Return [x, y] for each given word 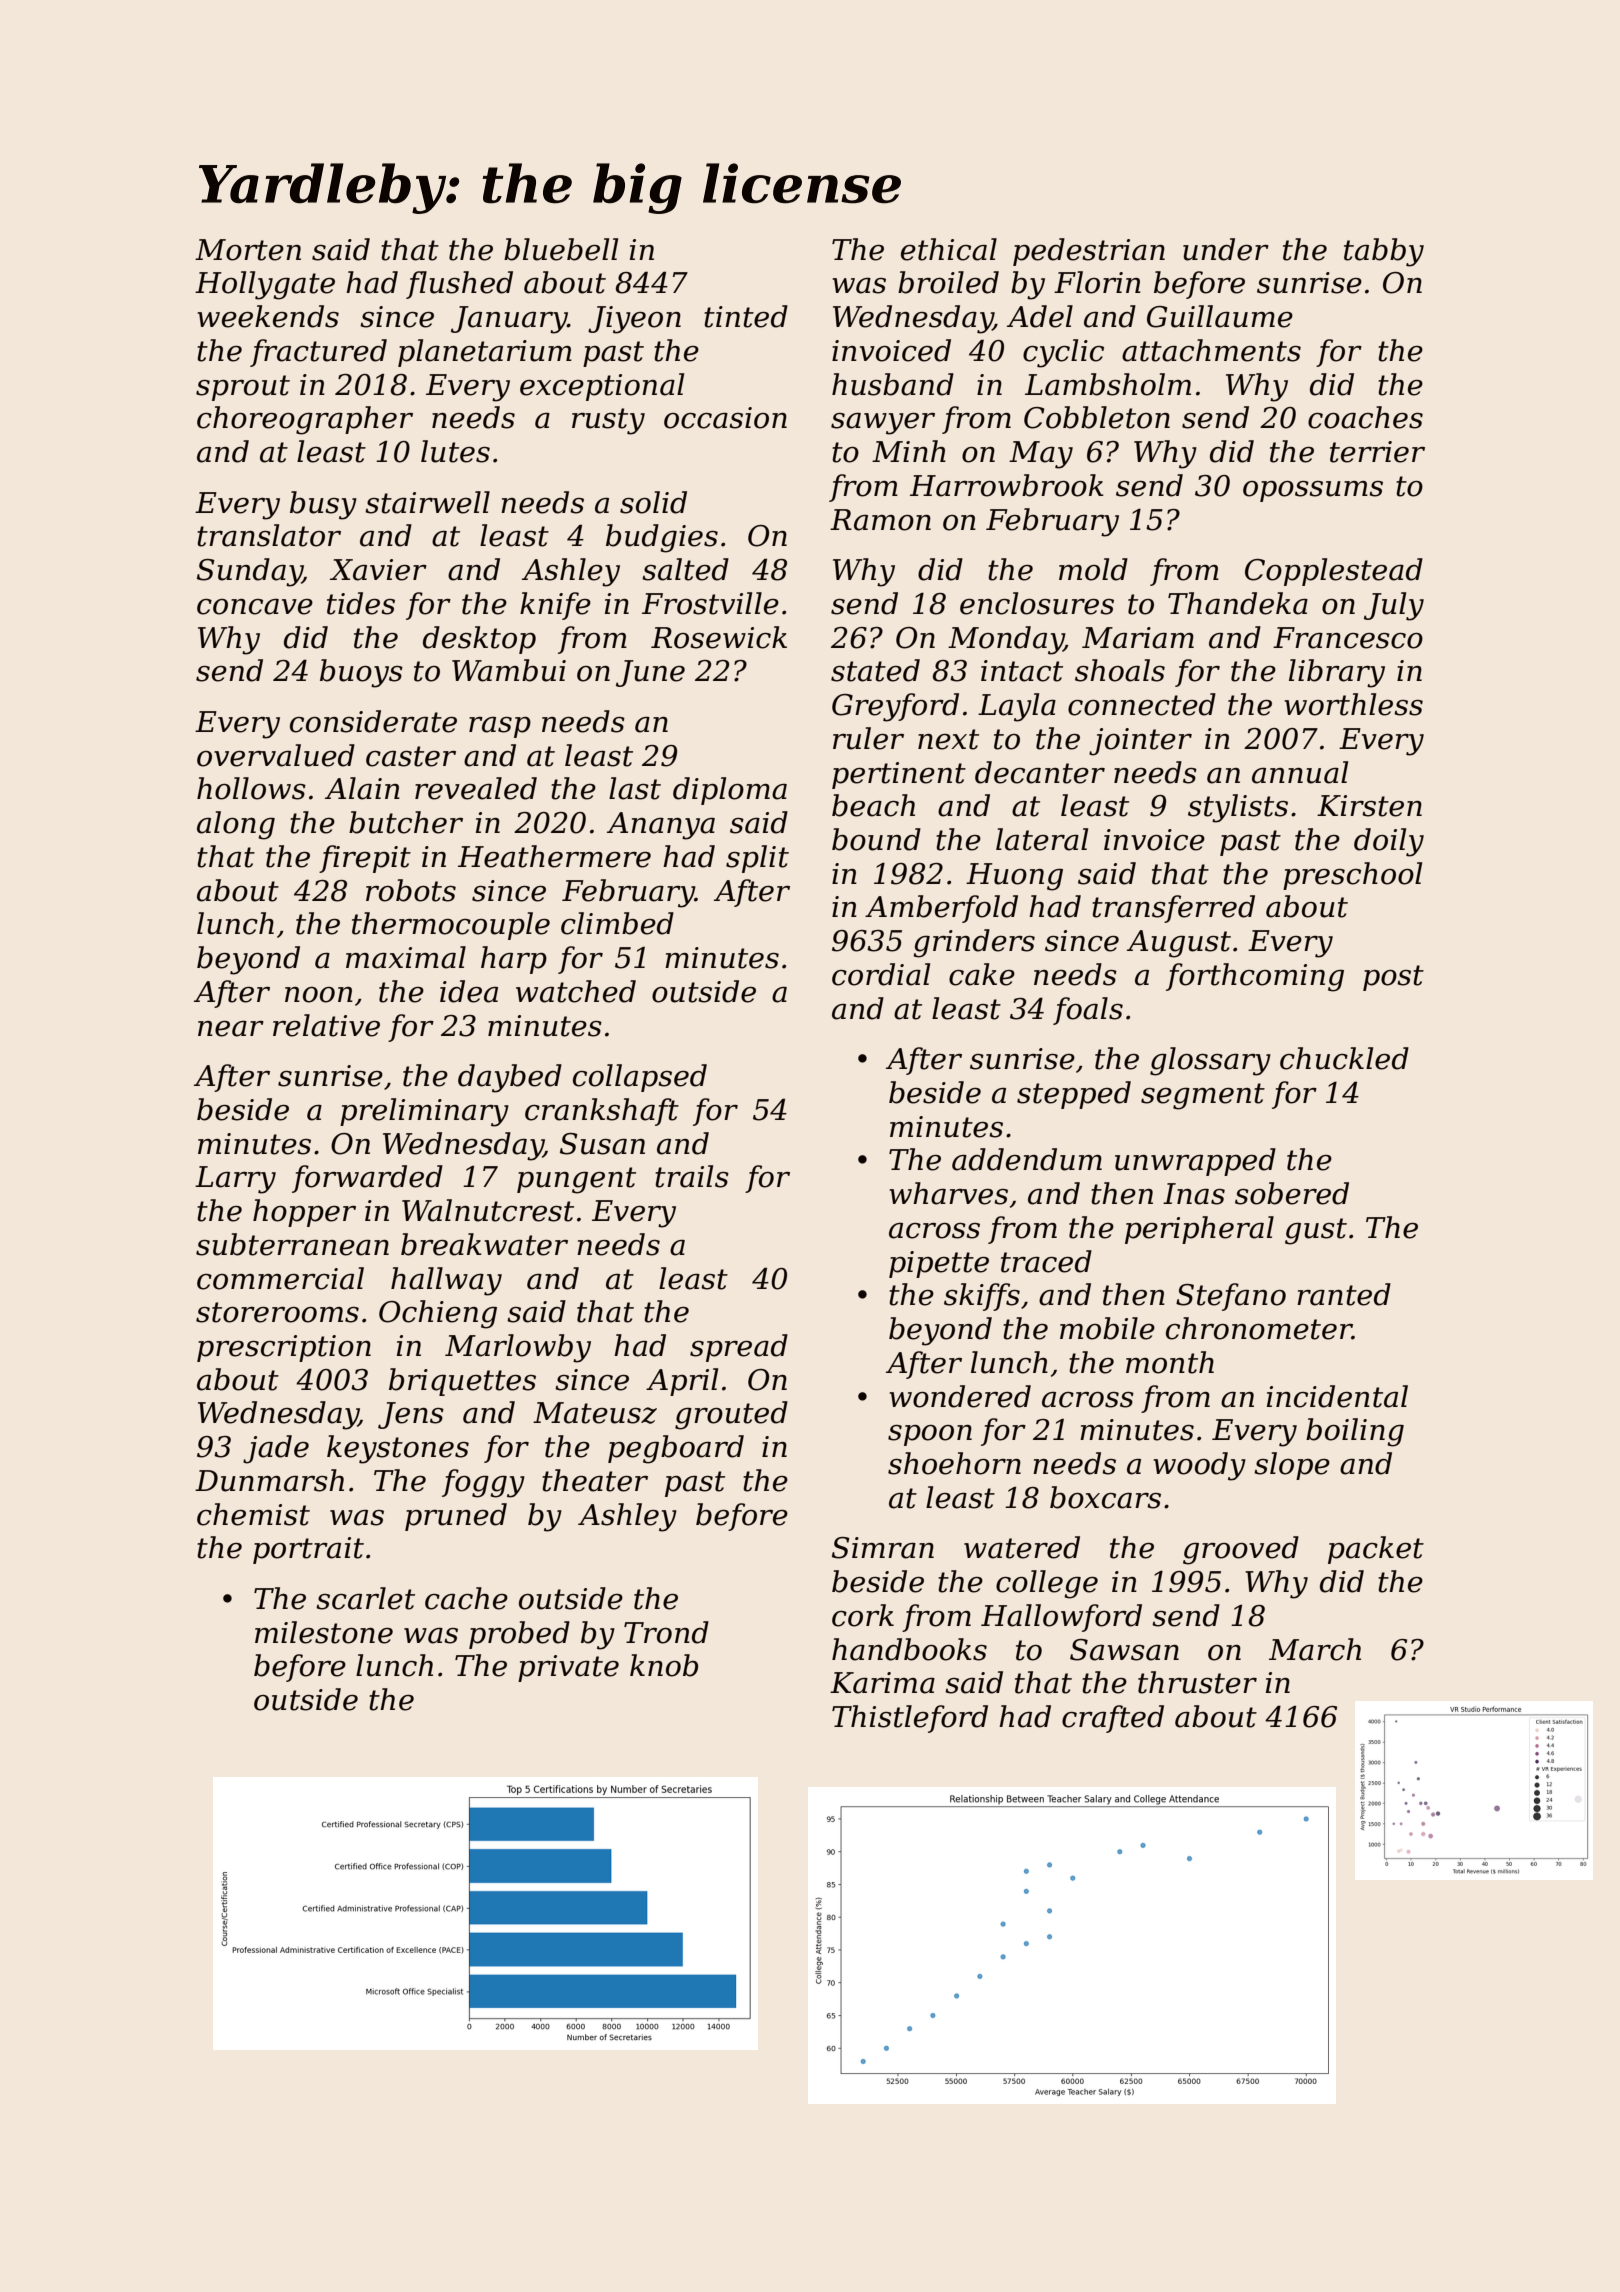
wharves [948, 1193]
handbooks [909, 1649]
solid [653, 502]
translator [269, 535]
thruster [1197, 1682]
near [231, 1028]
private [568, 1668]
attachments [1211, 350]
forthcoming [1255, 977]
